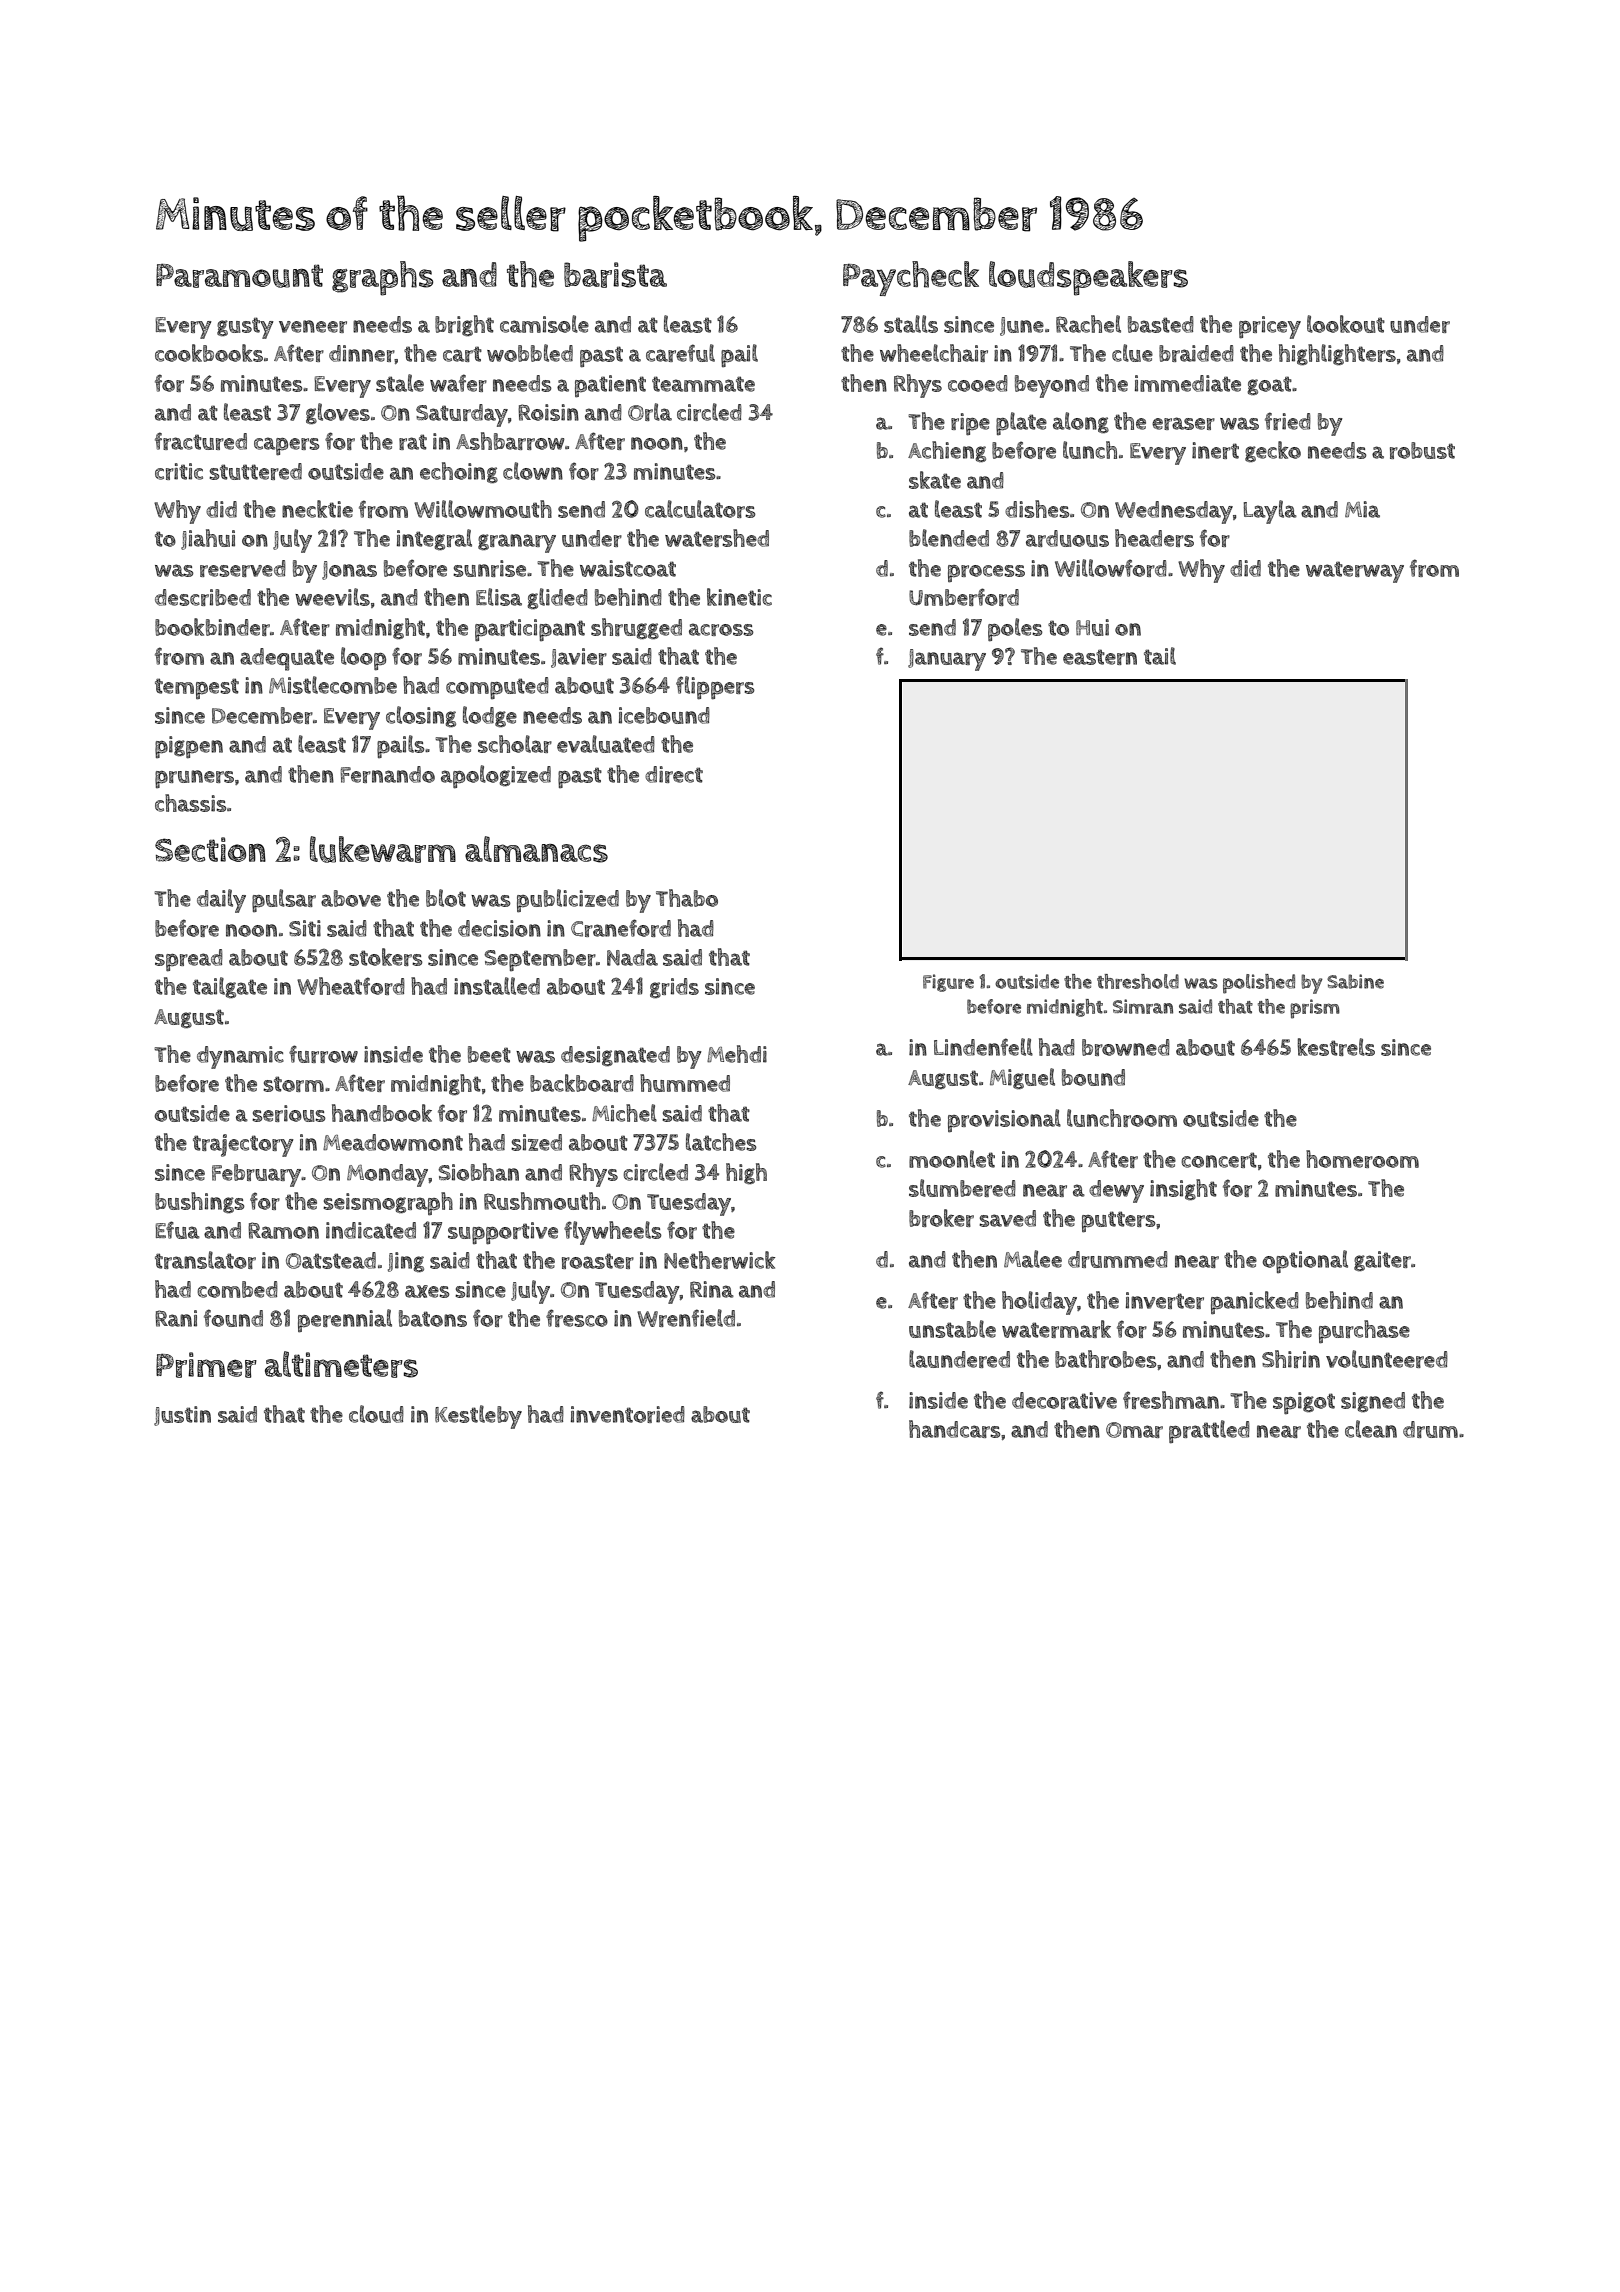  What do you see at coordinates (1362, 509) in the page?
I see `Mia` at bounding box center [1362, 509].
